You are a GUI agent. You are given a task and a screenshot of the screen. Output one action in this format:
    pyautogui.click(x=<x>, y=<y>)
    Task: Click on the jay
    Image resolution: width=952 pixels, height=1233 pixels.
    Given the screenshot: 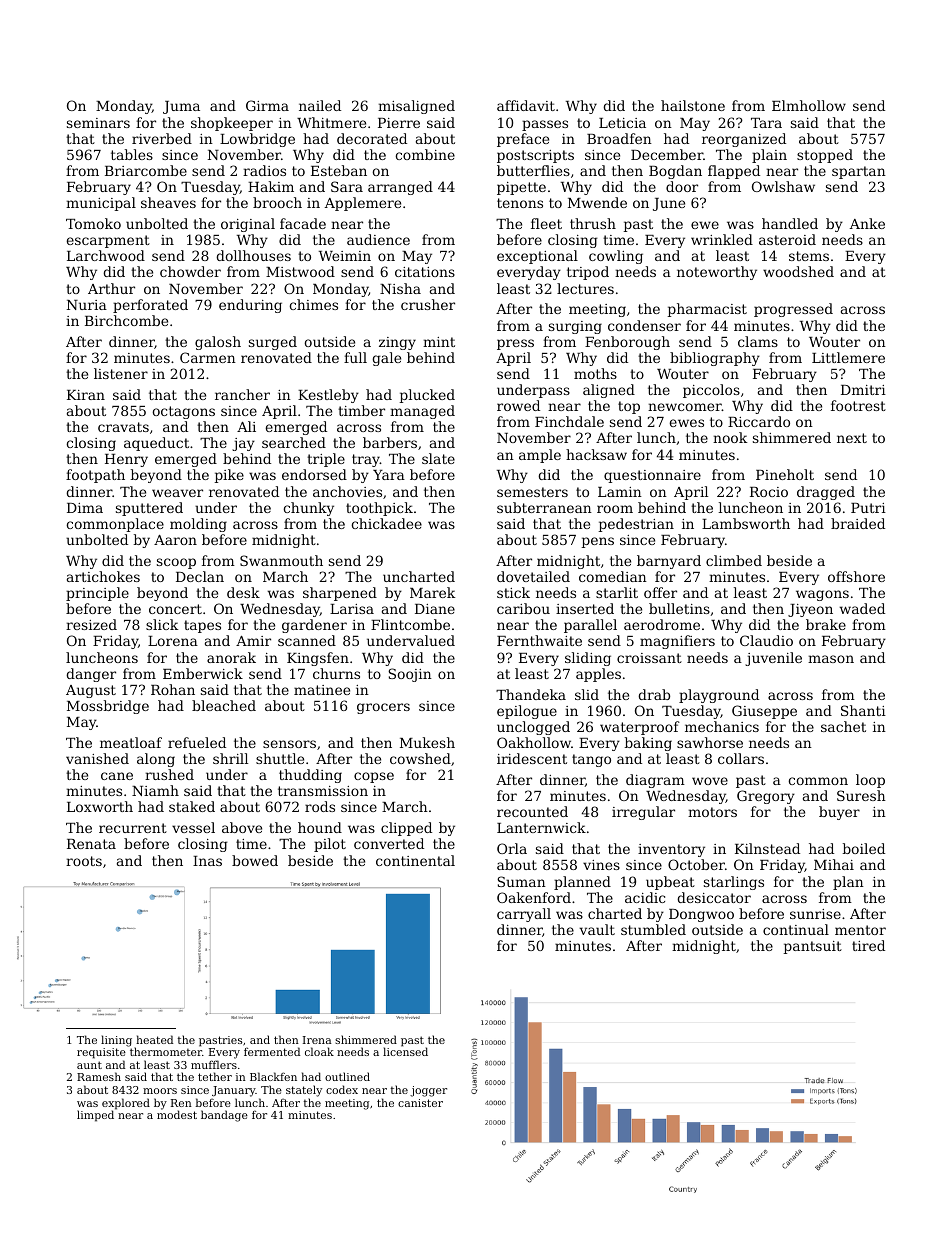 What is the action you would take?
    pyautogui.click(x=243, y=444)
